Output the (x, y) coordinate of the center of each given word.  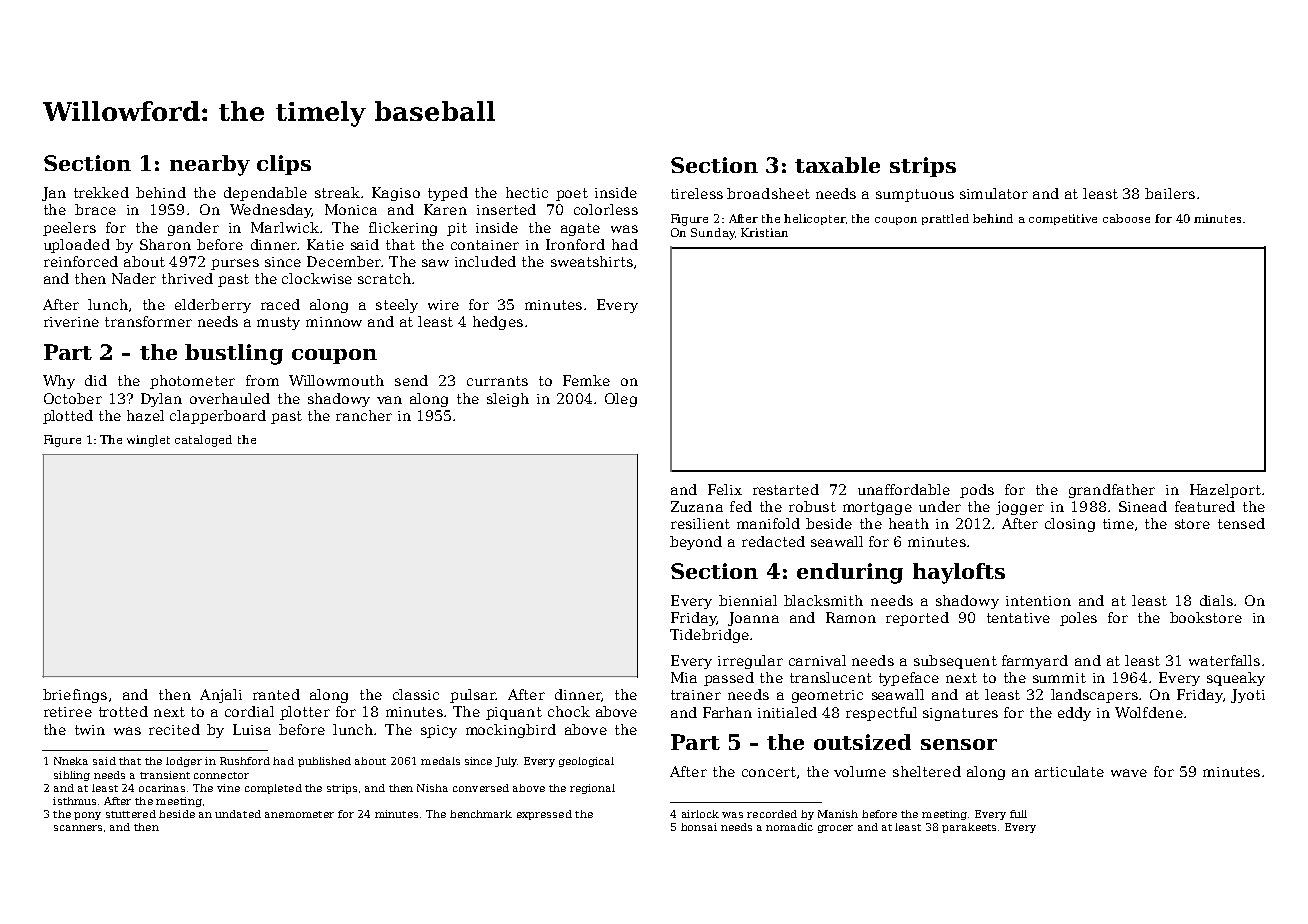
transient (165, 775)
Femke (586, 380)
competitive (1063, 219)
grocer (835, 829)
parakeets (969, 828)
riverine (71, 322)
